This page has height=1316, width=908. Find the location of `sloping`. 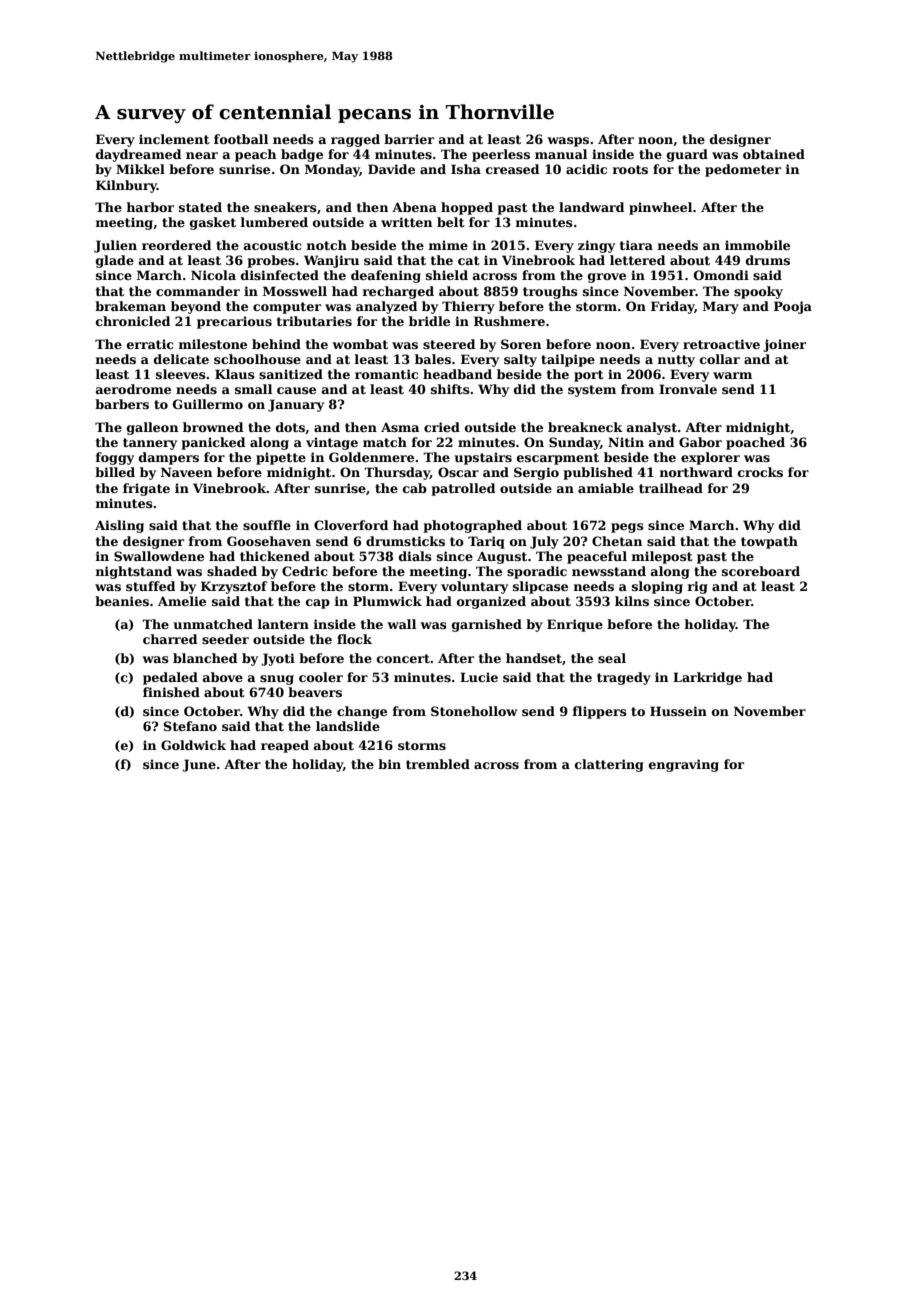

sloping is located at coordinates (657, 587).
